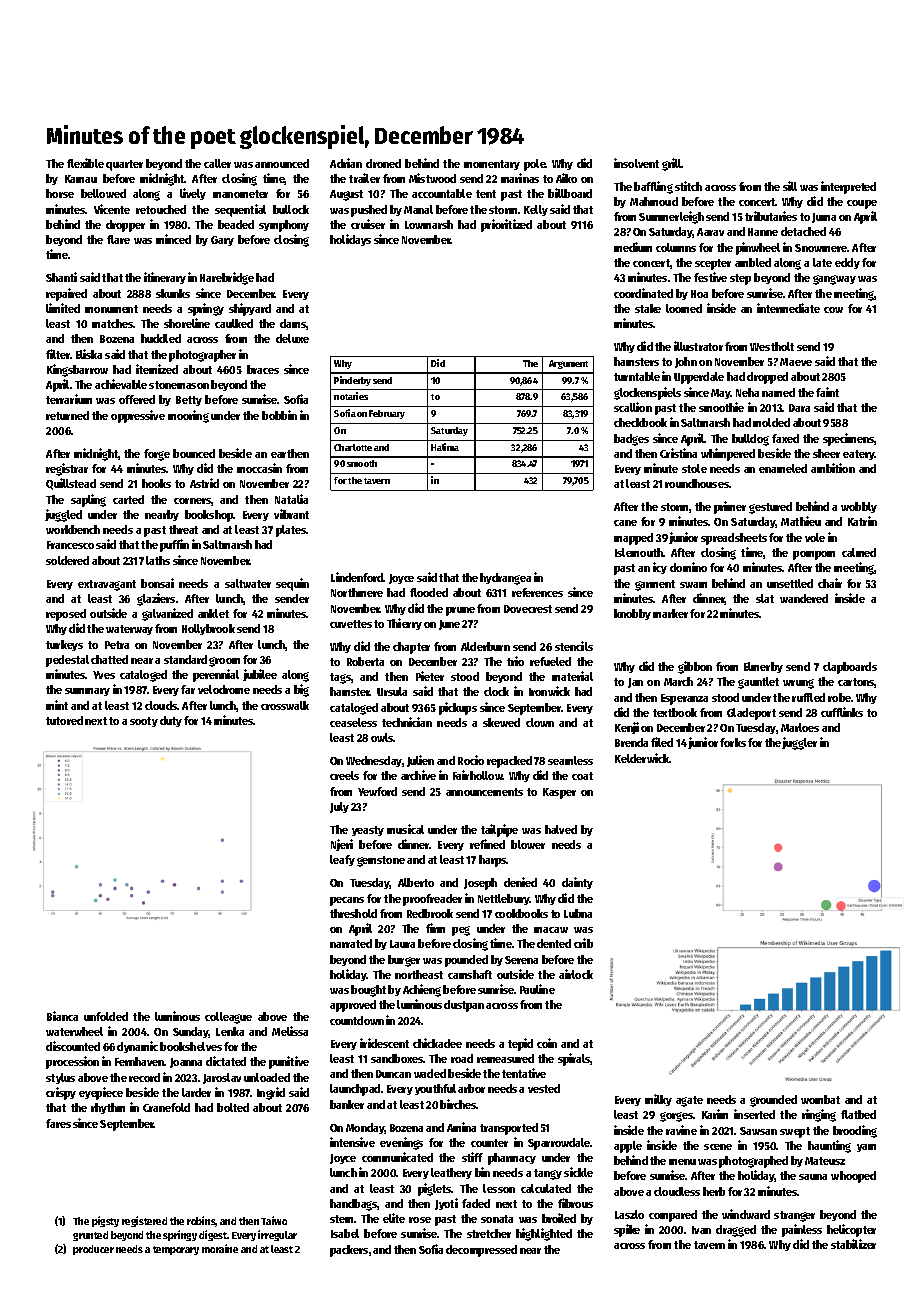  I want to click on wombat, so click(820, 1099).
